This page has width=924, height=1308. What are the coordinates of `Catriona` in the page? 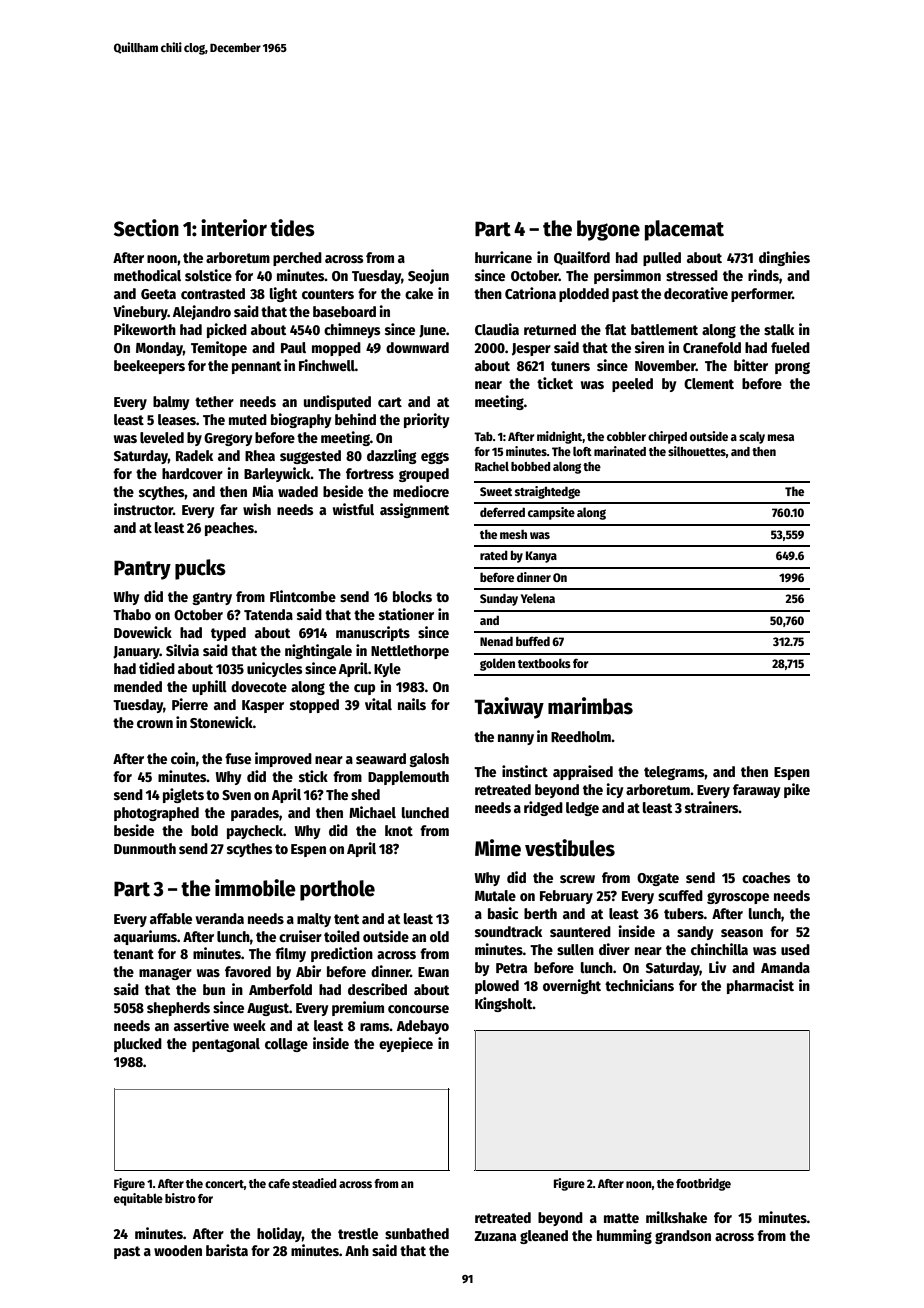 It's located at (530, 293).
